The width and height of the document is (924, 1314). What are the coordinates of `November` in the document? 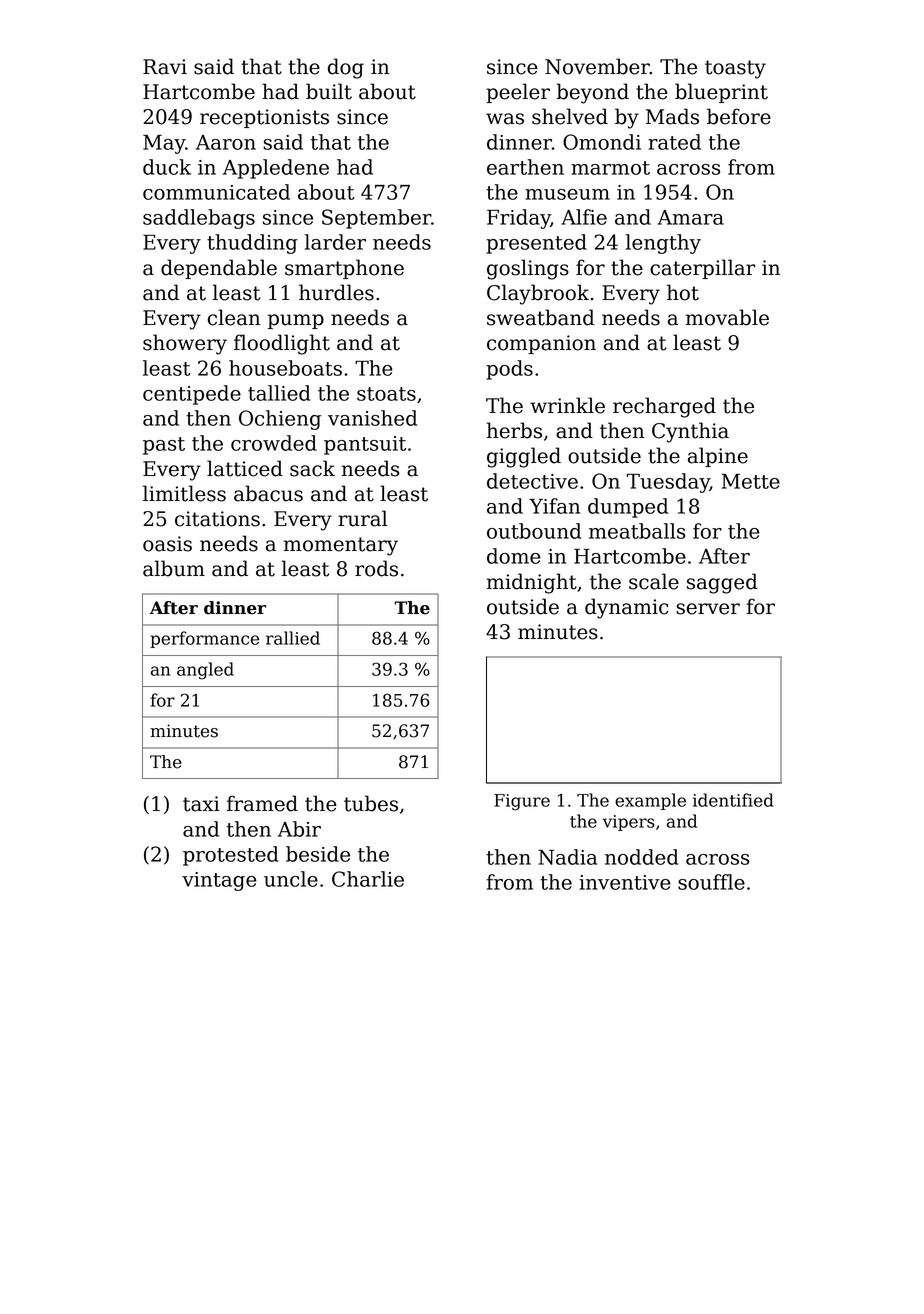 It's located at (597, 66).
